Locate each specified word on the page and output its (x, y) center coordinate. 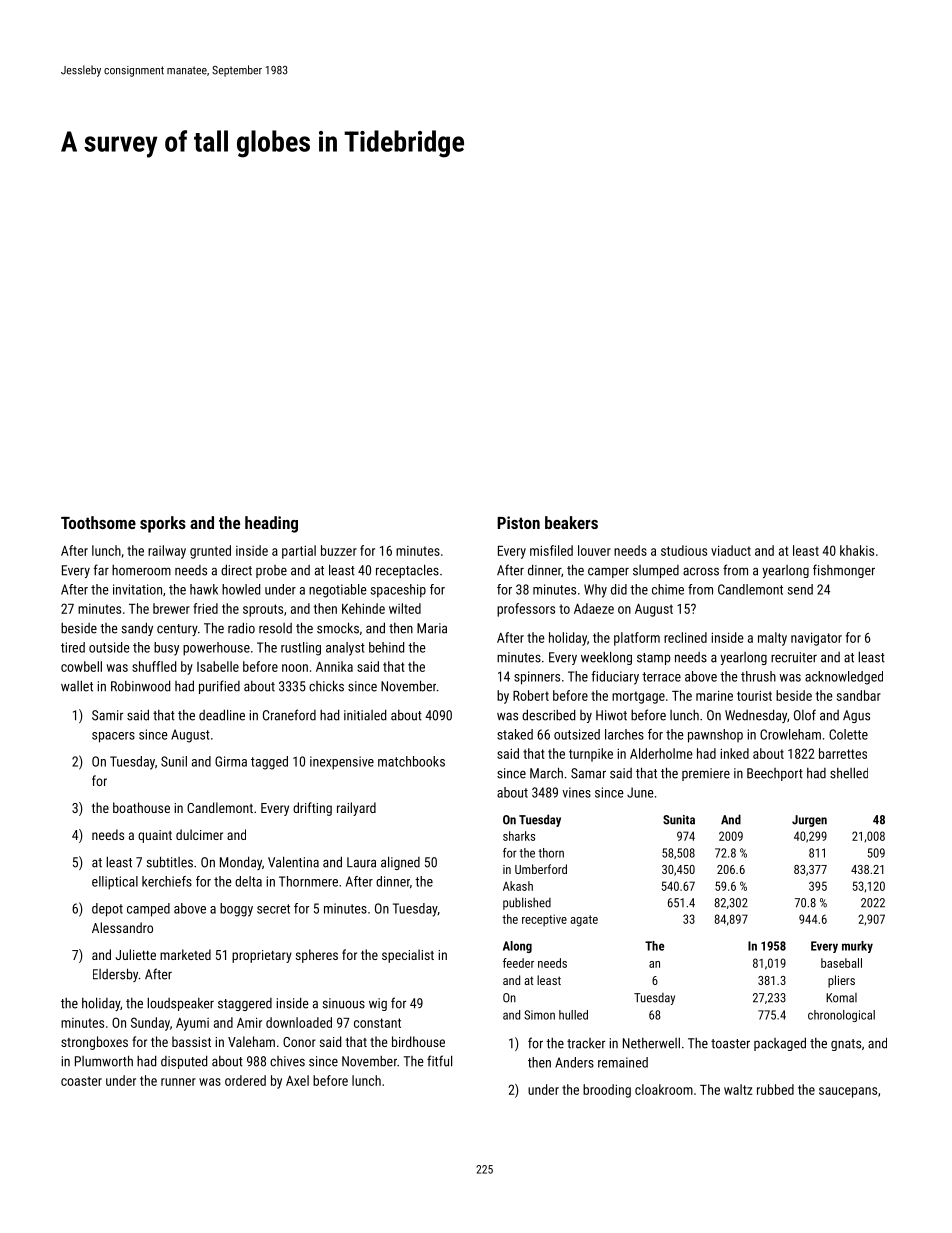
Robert (531, 695)
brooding (607, 1091)
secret (273, 909)
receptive (544, 920)
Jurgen (809, 821)
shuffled (154, 666)
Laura (361, 862)
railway (167, 552)
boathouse (141, 807)
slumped (656, 571)
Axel (297, 1080)
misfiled (551, 550)
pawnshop (715, 736)
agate (584, 921)
